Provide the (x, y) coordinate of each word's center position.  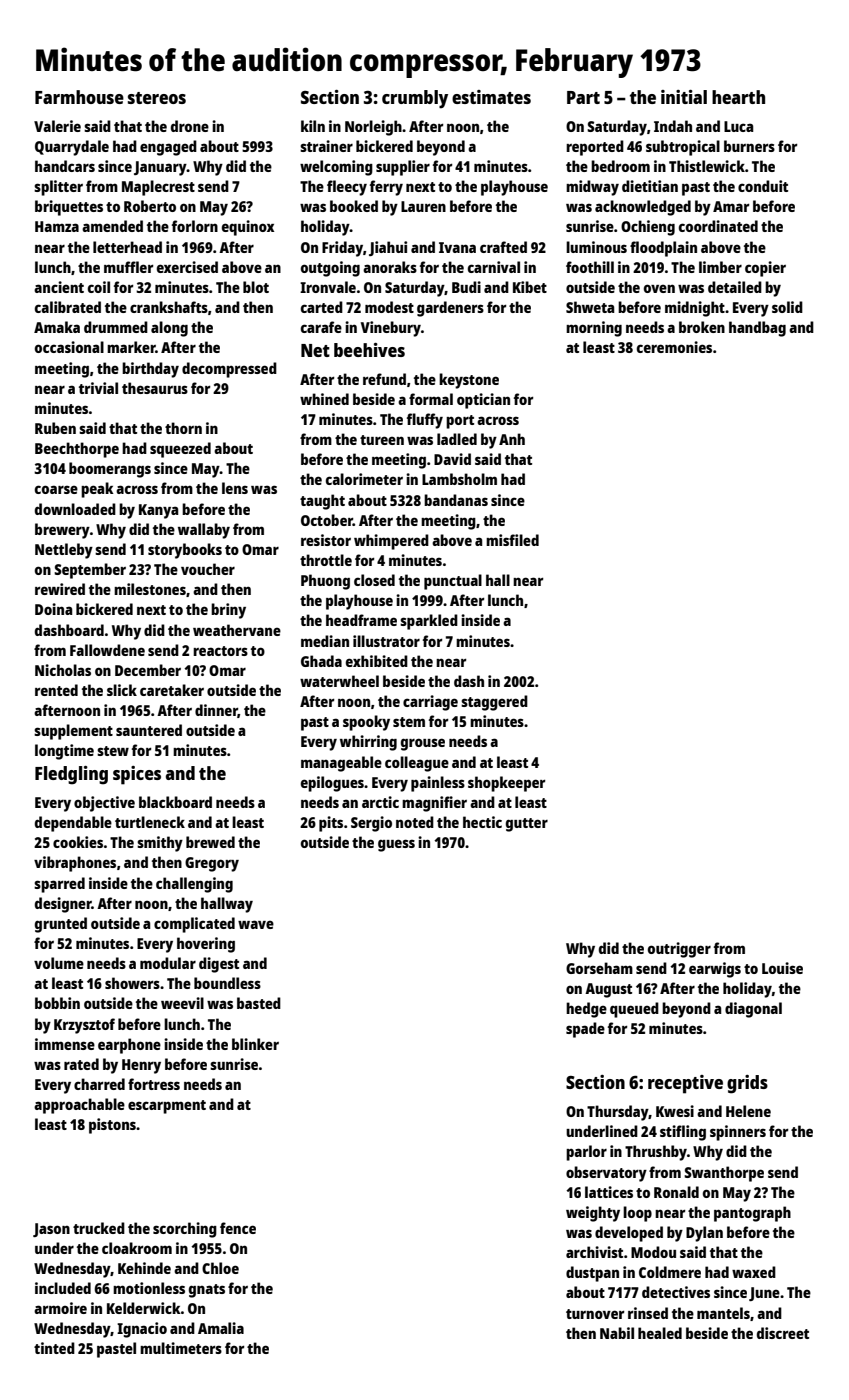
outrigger (679, 950)
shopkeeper (507, 784)
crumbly (415, 99)
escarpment (167, 1107)
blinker (255, 1044)
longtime (64, 752)
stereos (157, 98)
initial (684, 97)
